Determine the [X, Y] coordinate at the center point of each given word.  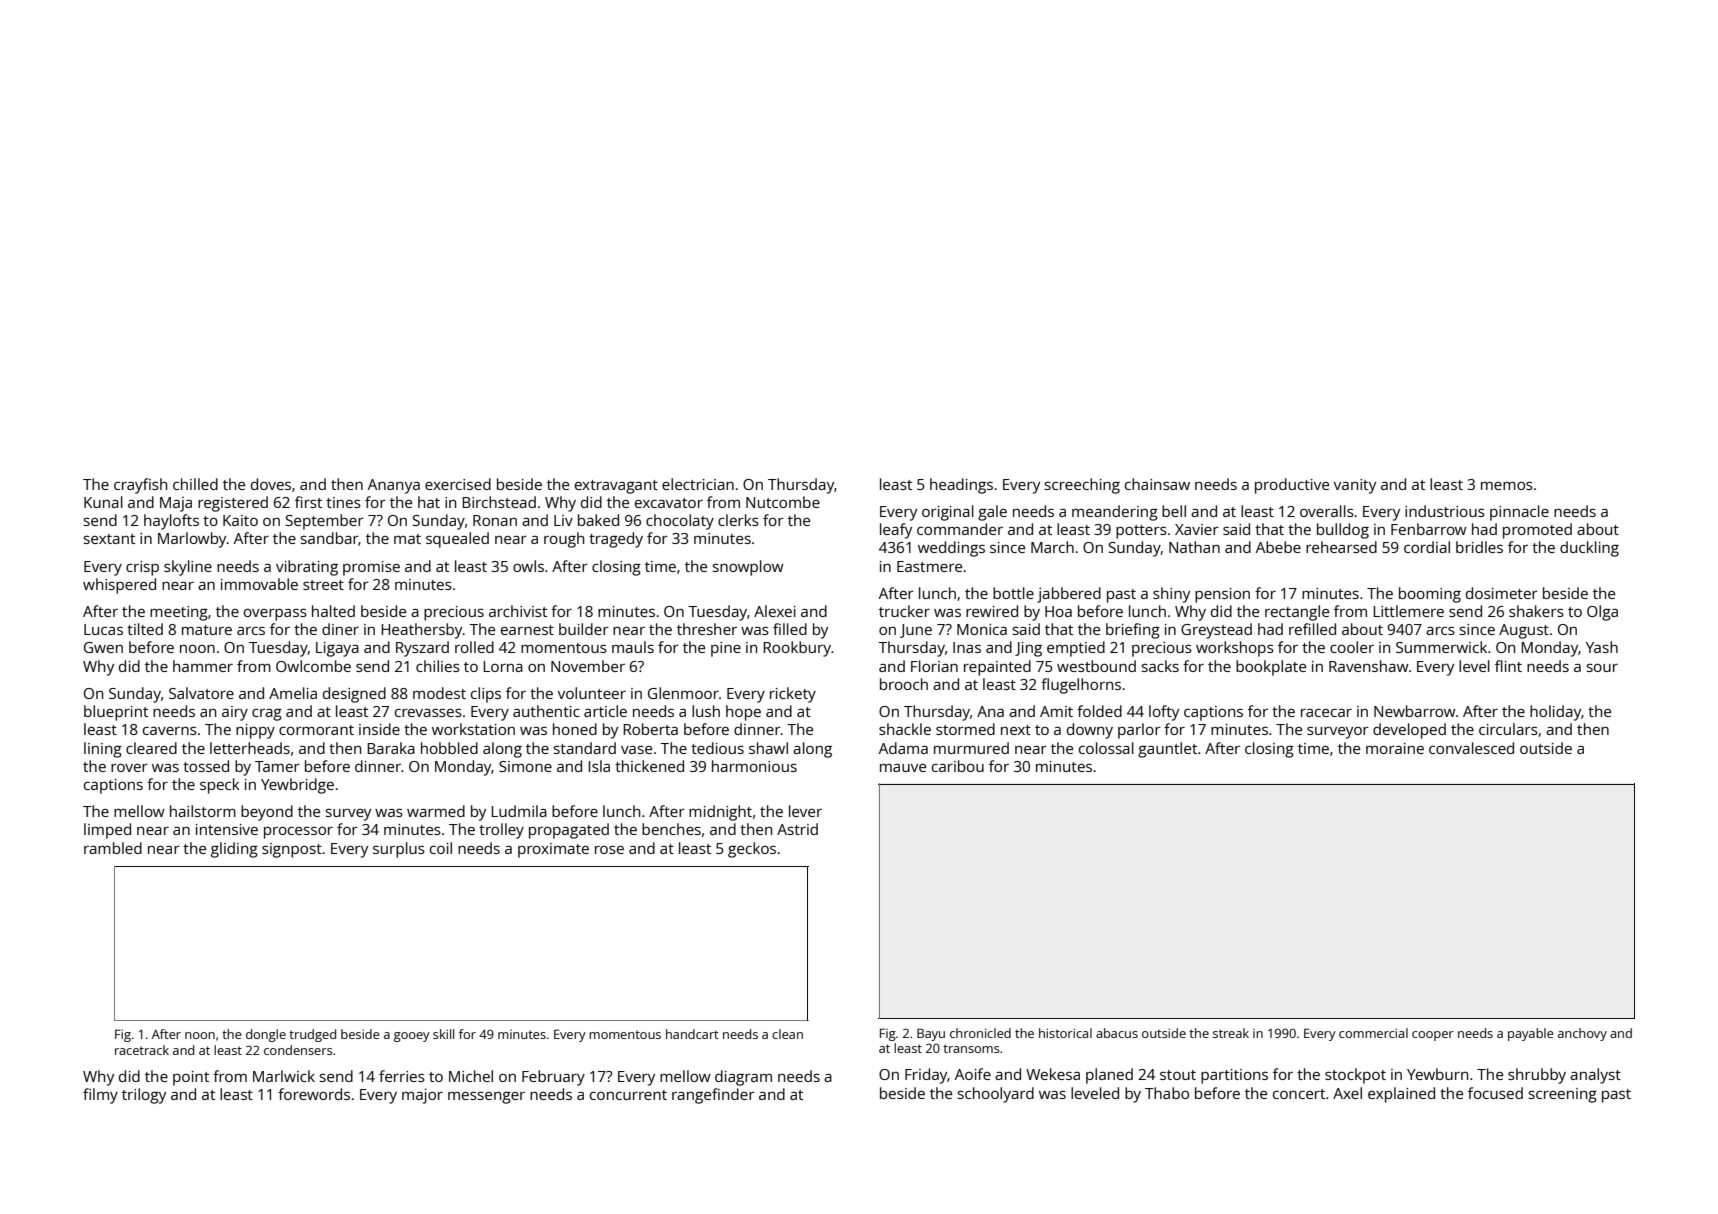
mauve [903, 768]
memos [1507, 485]
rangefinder [713, 1096]
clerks [738, 520]
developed [1409, 731]
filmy [100, 1096]
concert [1299, 1094]
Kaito [240, 520]
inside [379, 729]
